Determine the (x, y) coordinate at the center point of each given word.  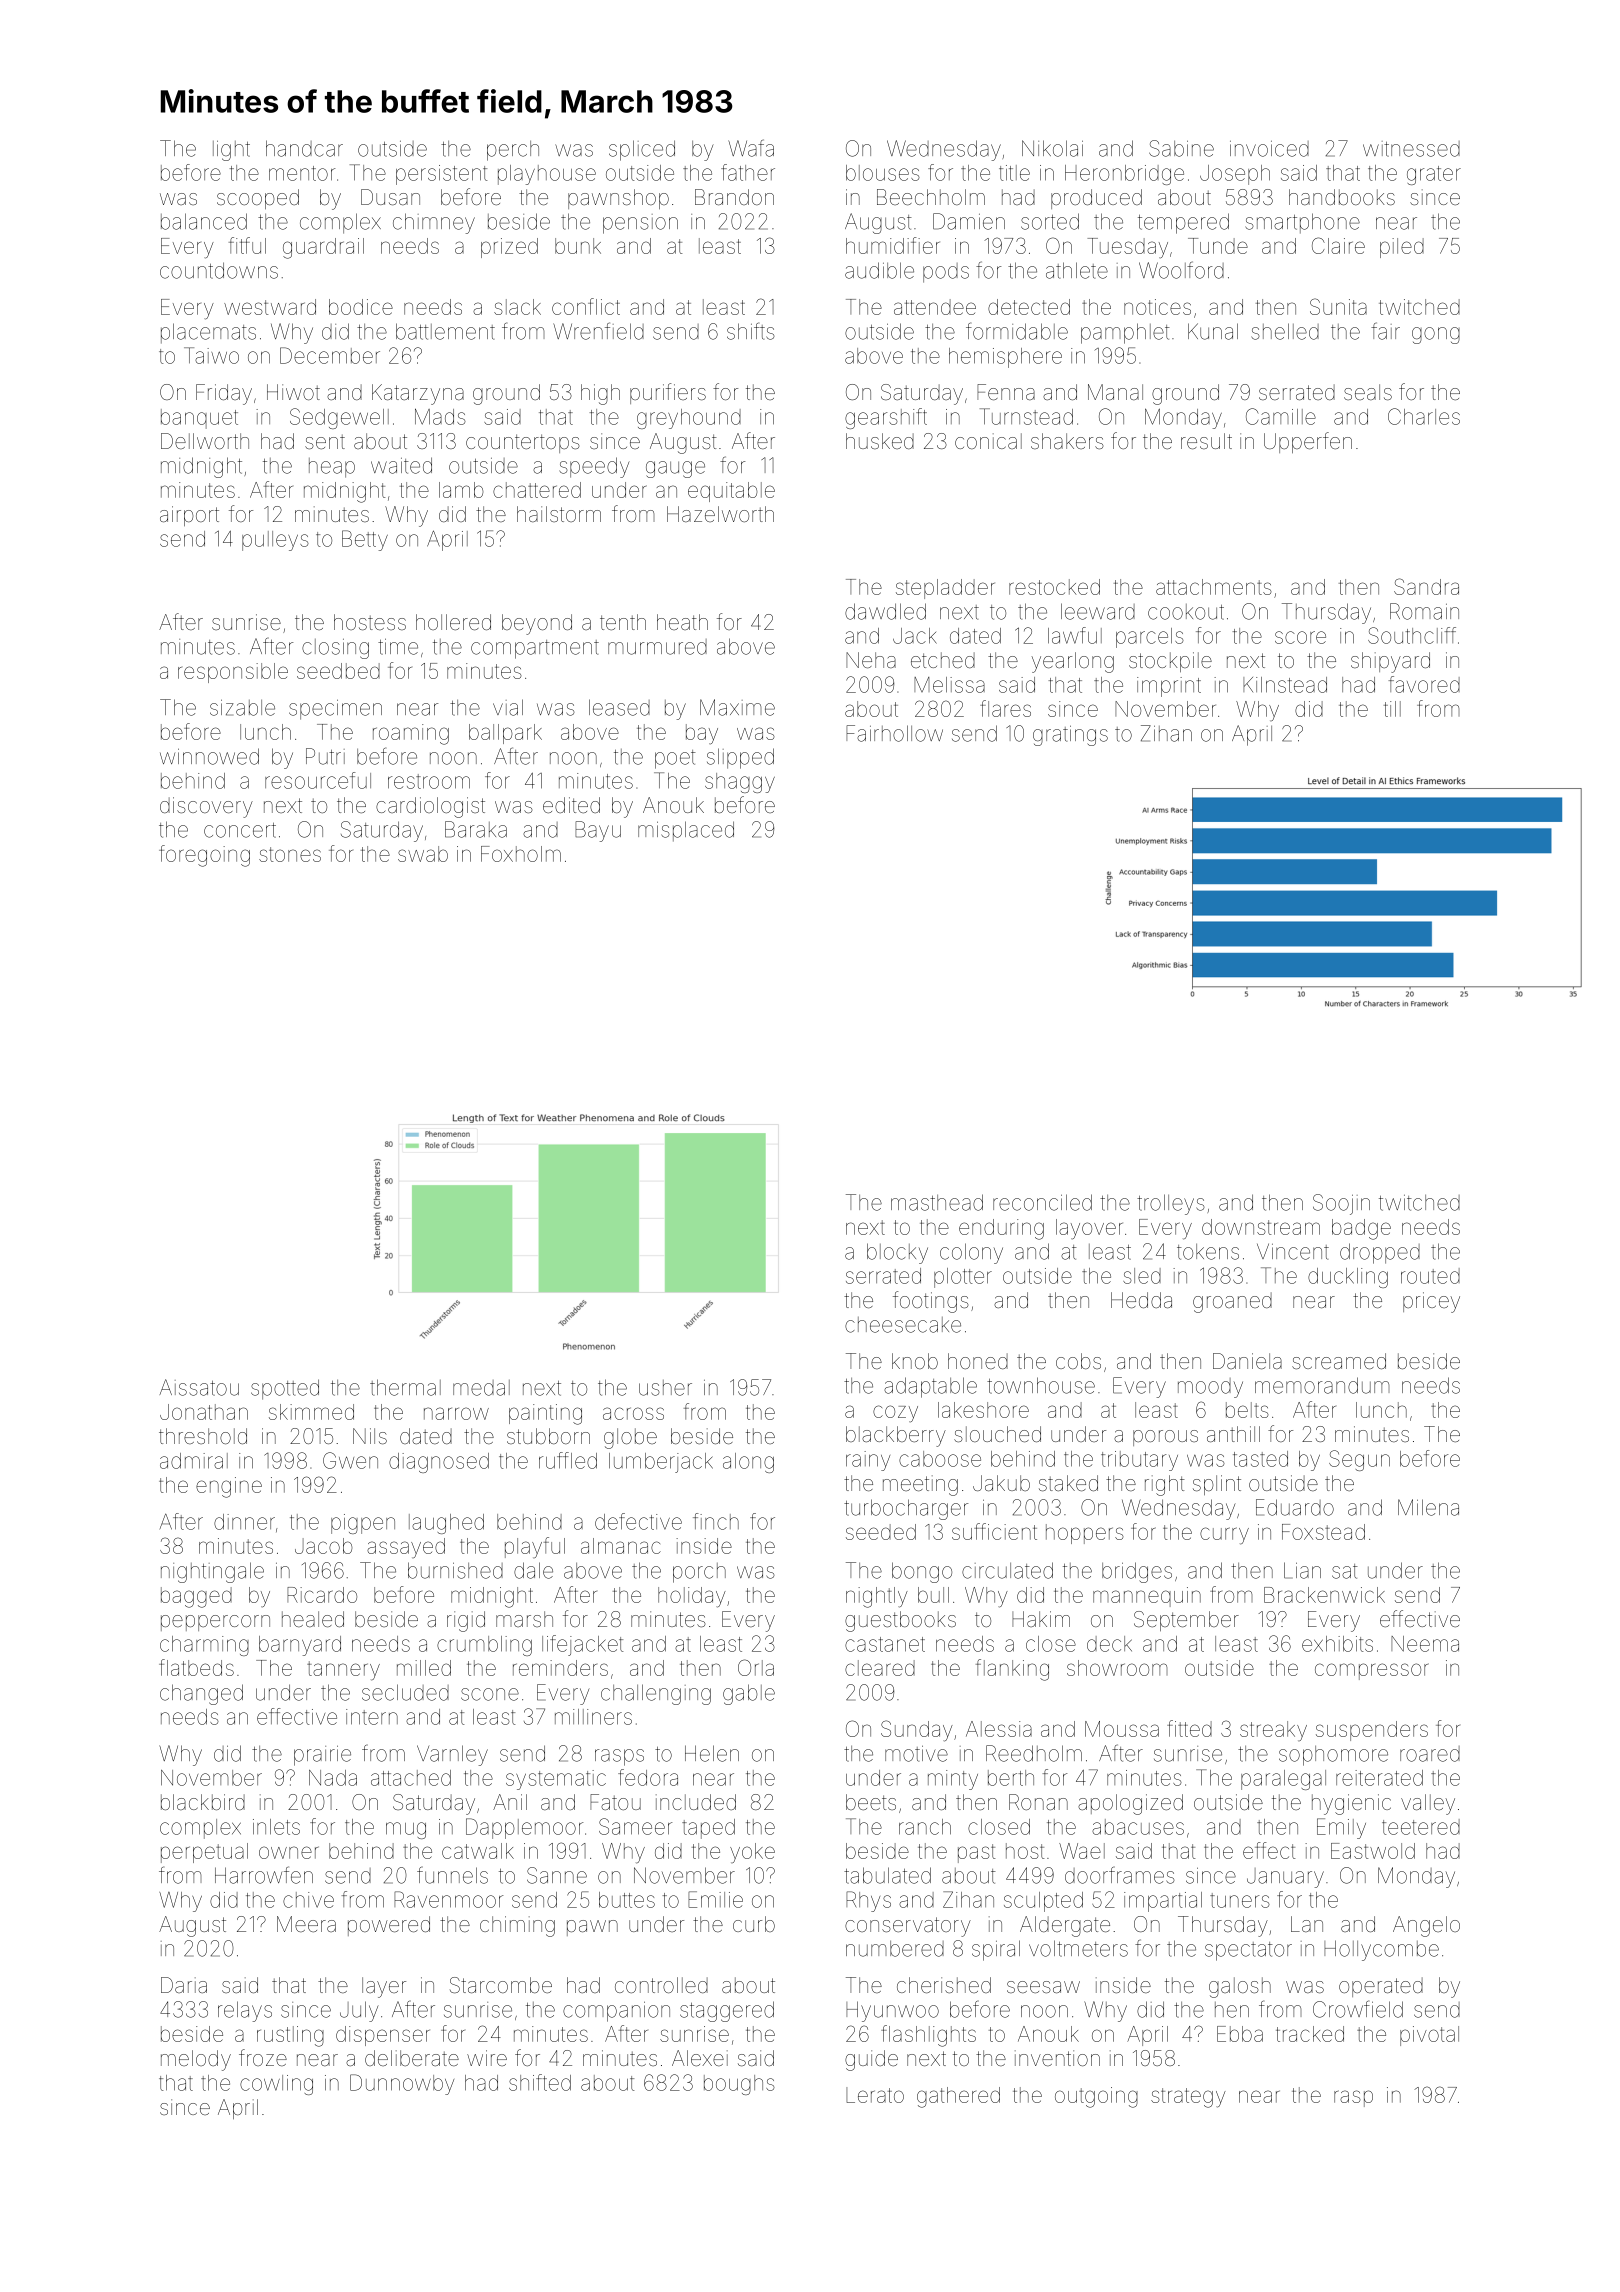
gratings (1070, 736)
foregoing (204, 856)
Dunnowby (402, 2084)
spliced (642, 150)
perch (513, 151)
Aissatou (199, 1387)
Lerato (875, 2095)
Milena (1428, 1507)
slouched (997, 1434)
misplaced (686, 831)
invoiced (1269, 149)
